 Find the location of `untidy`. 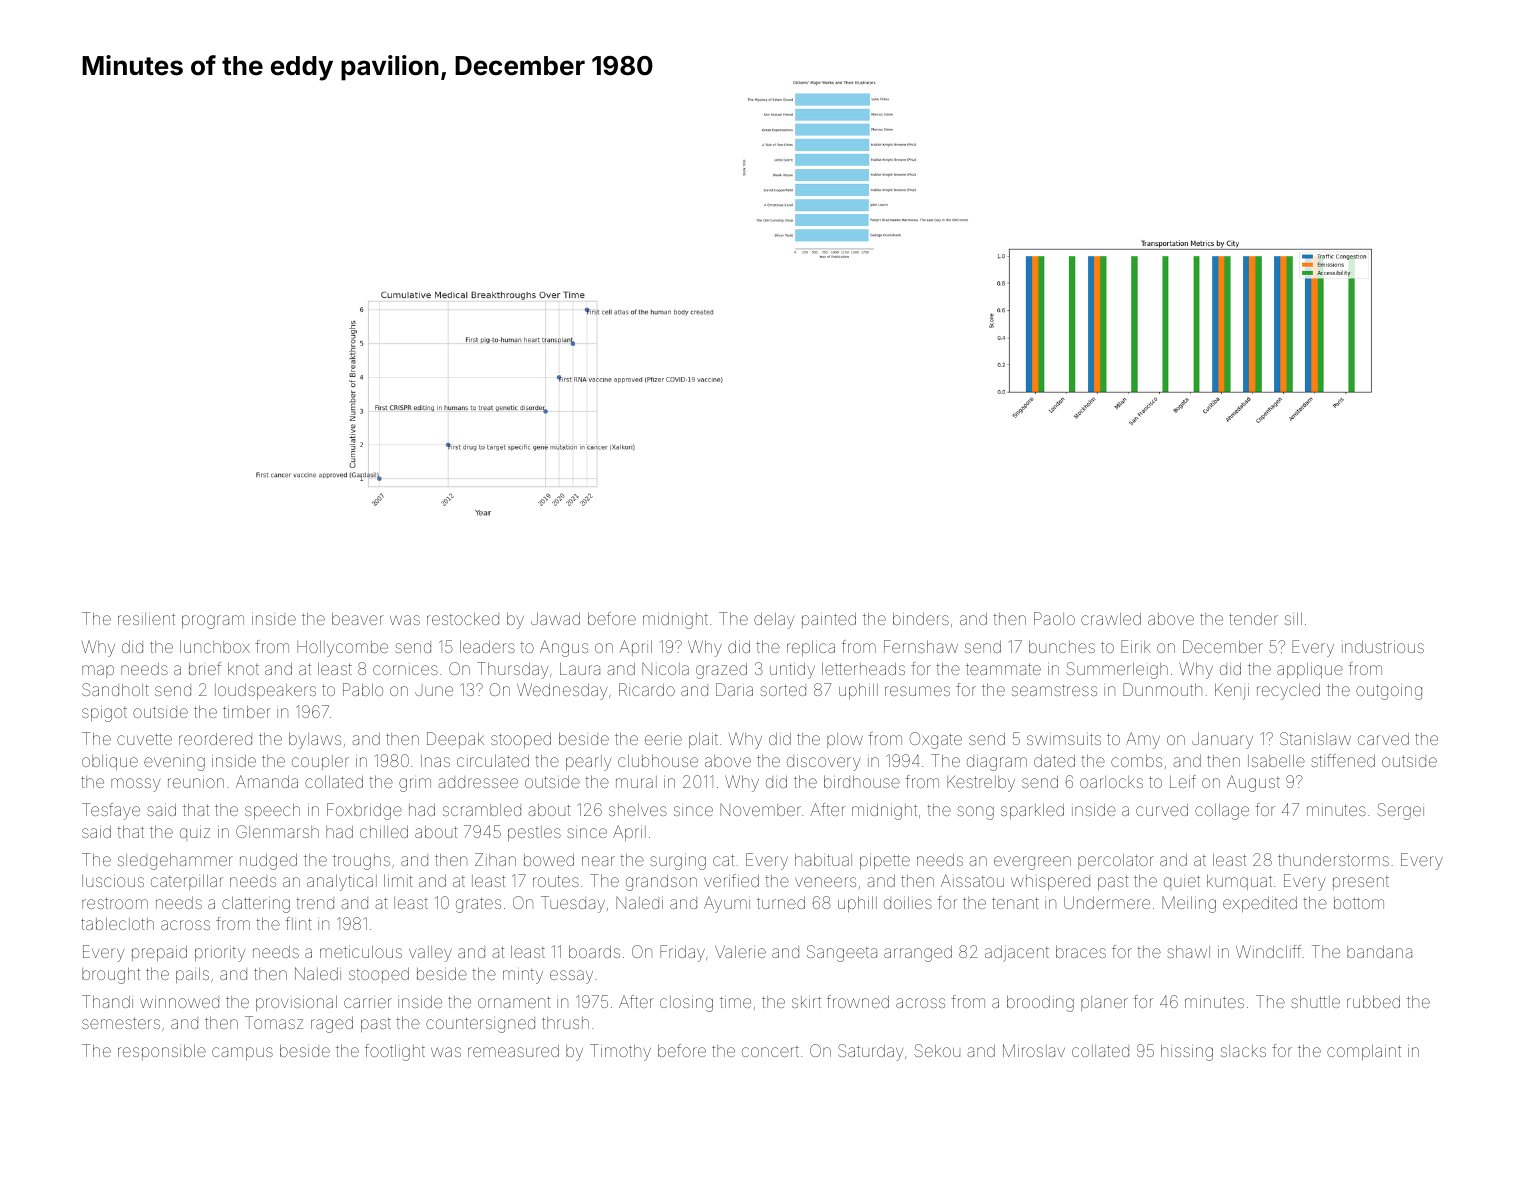

untidy is located at coordinates (792, 671).
